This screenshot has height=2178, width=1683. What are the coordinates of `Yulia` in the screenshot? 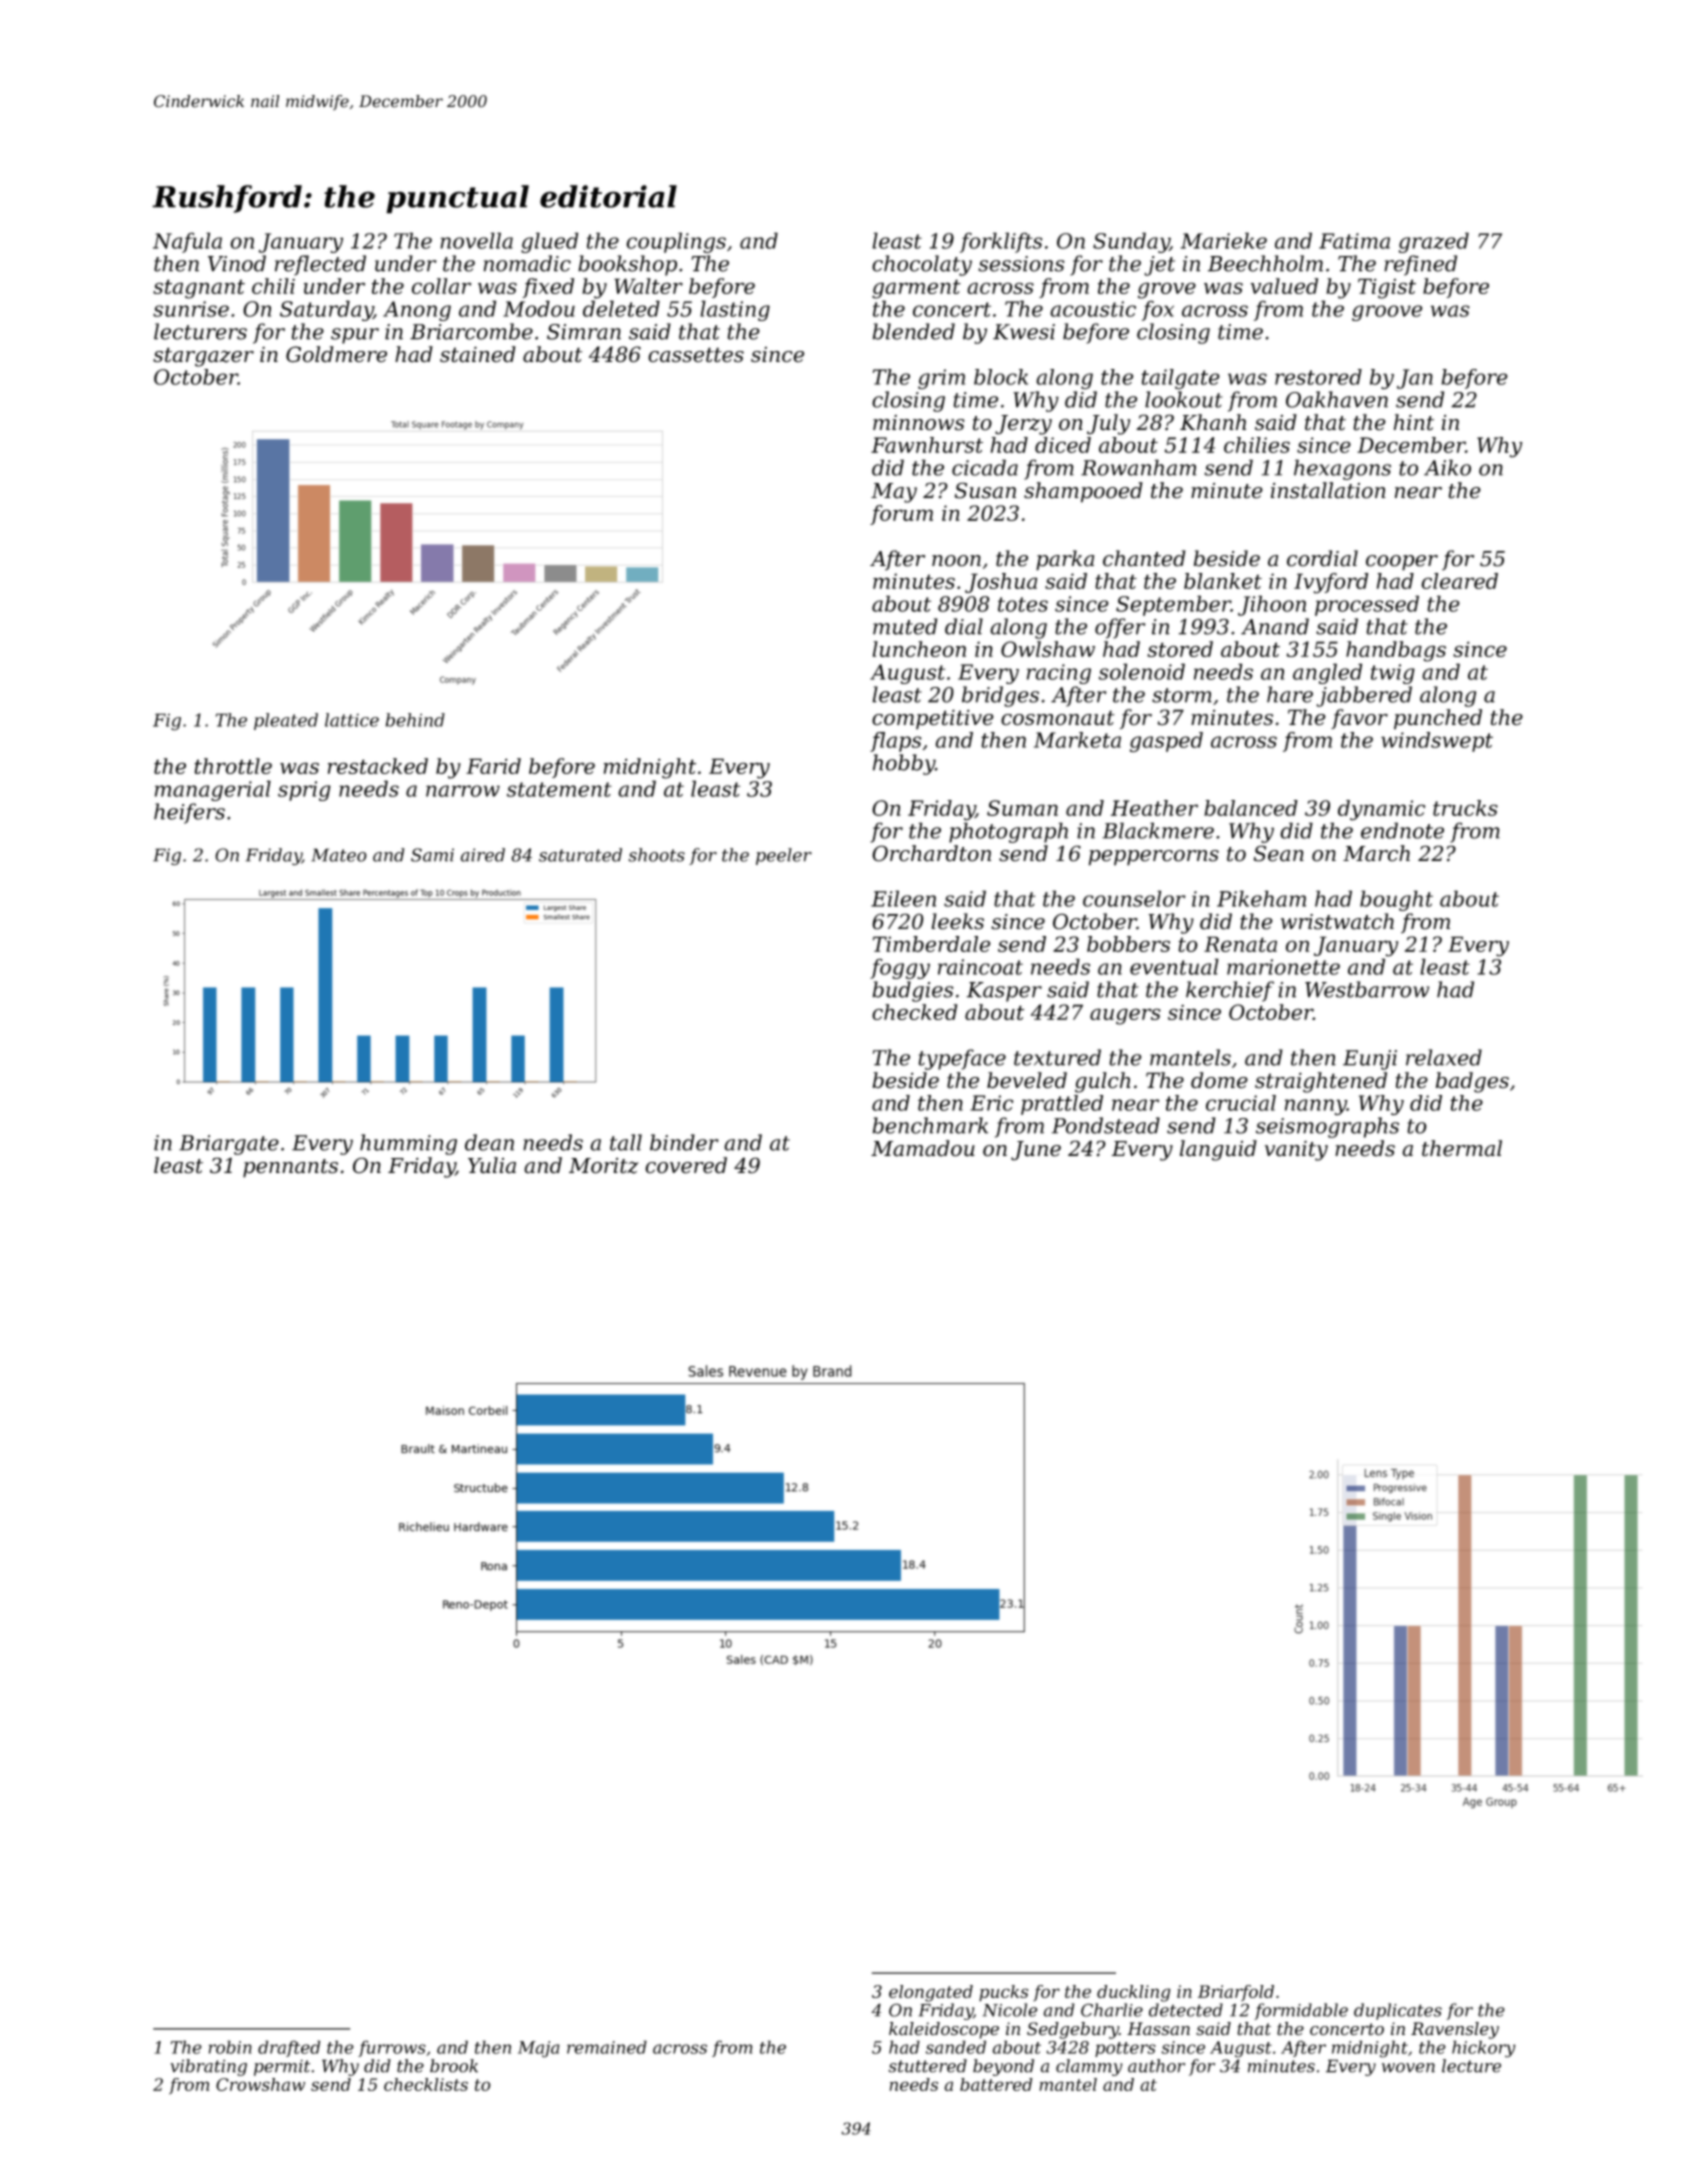 It's located at (492, 1165).
